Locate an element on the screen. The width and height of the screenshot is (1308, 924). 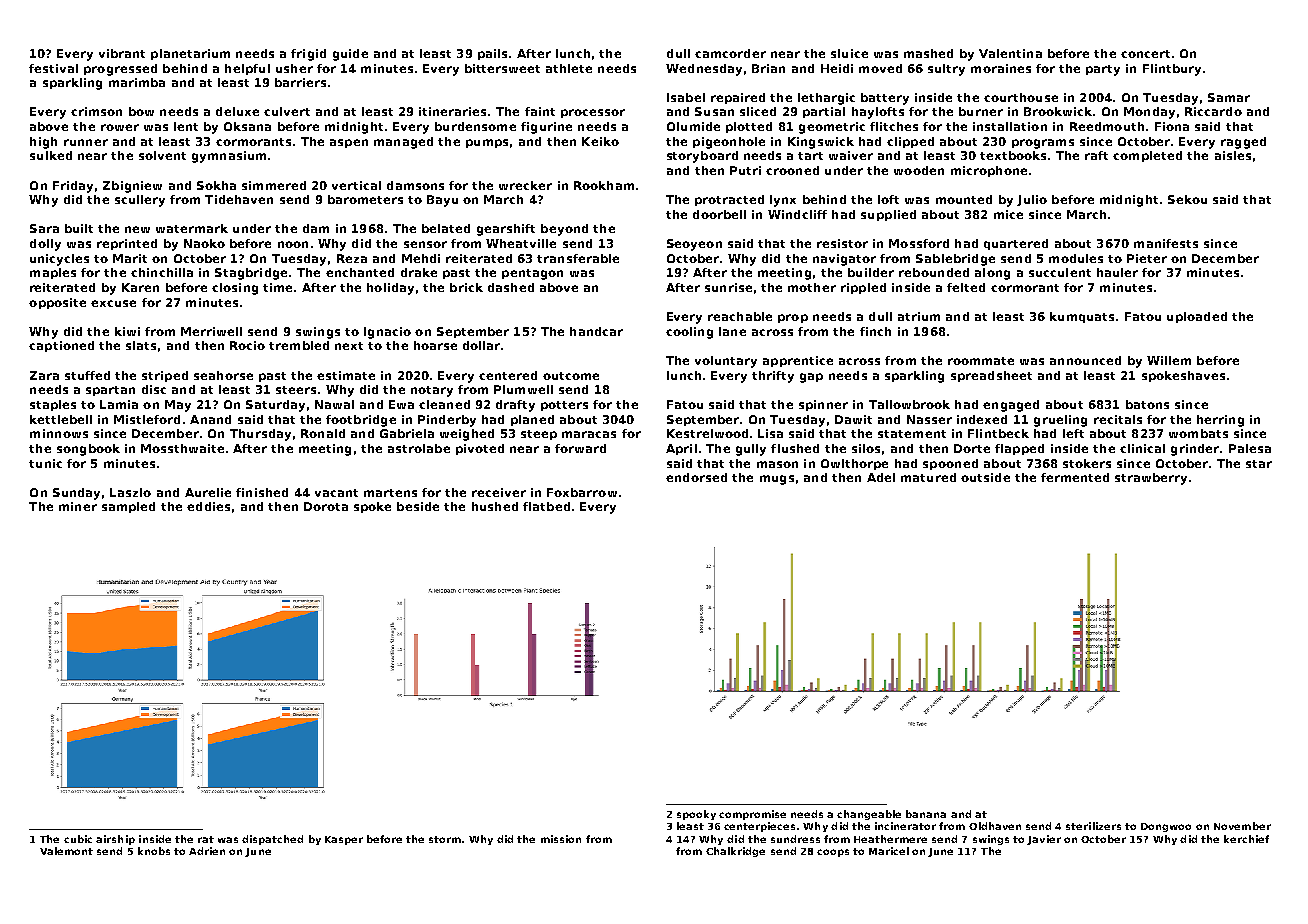
frigid is located at coordinates (308, 55).
